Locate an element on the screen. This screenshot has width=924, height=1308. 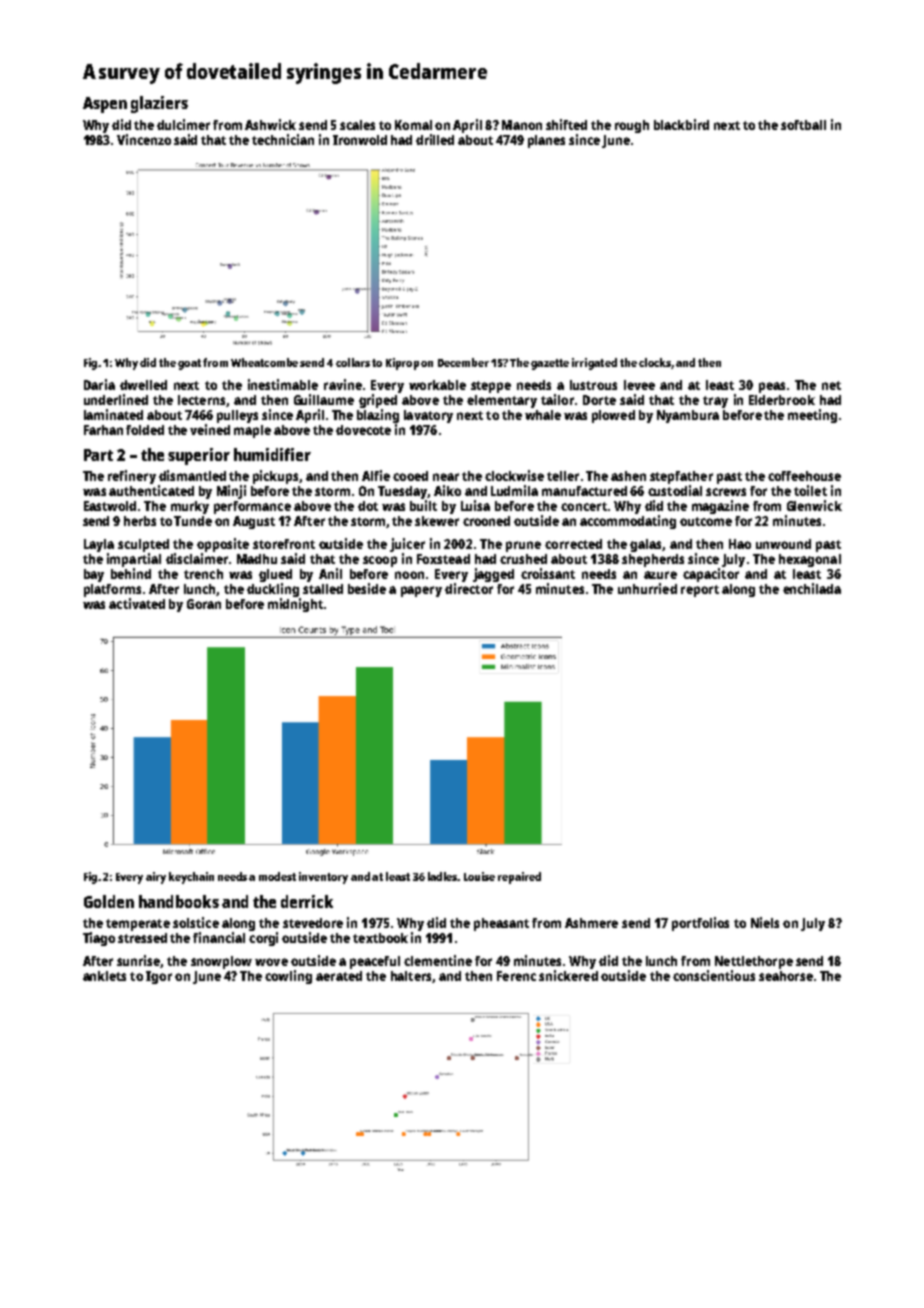
director is located at coordinates (469, 588).
